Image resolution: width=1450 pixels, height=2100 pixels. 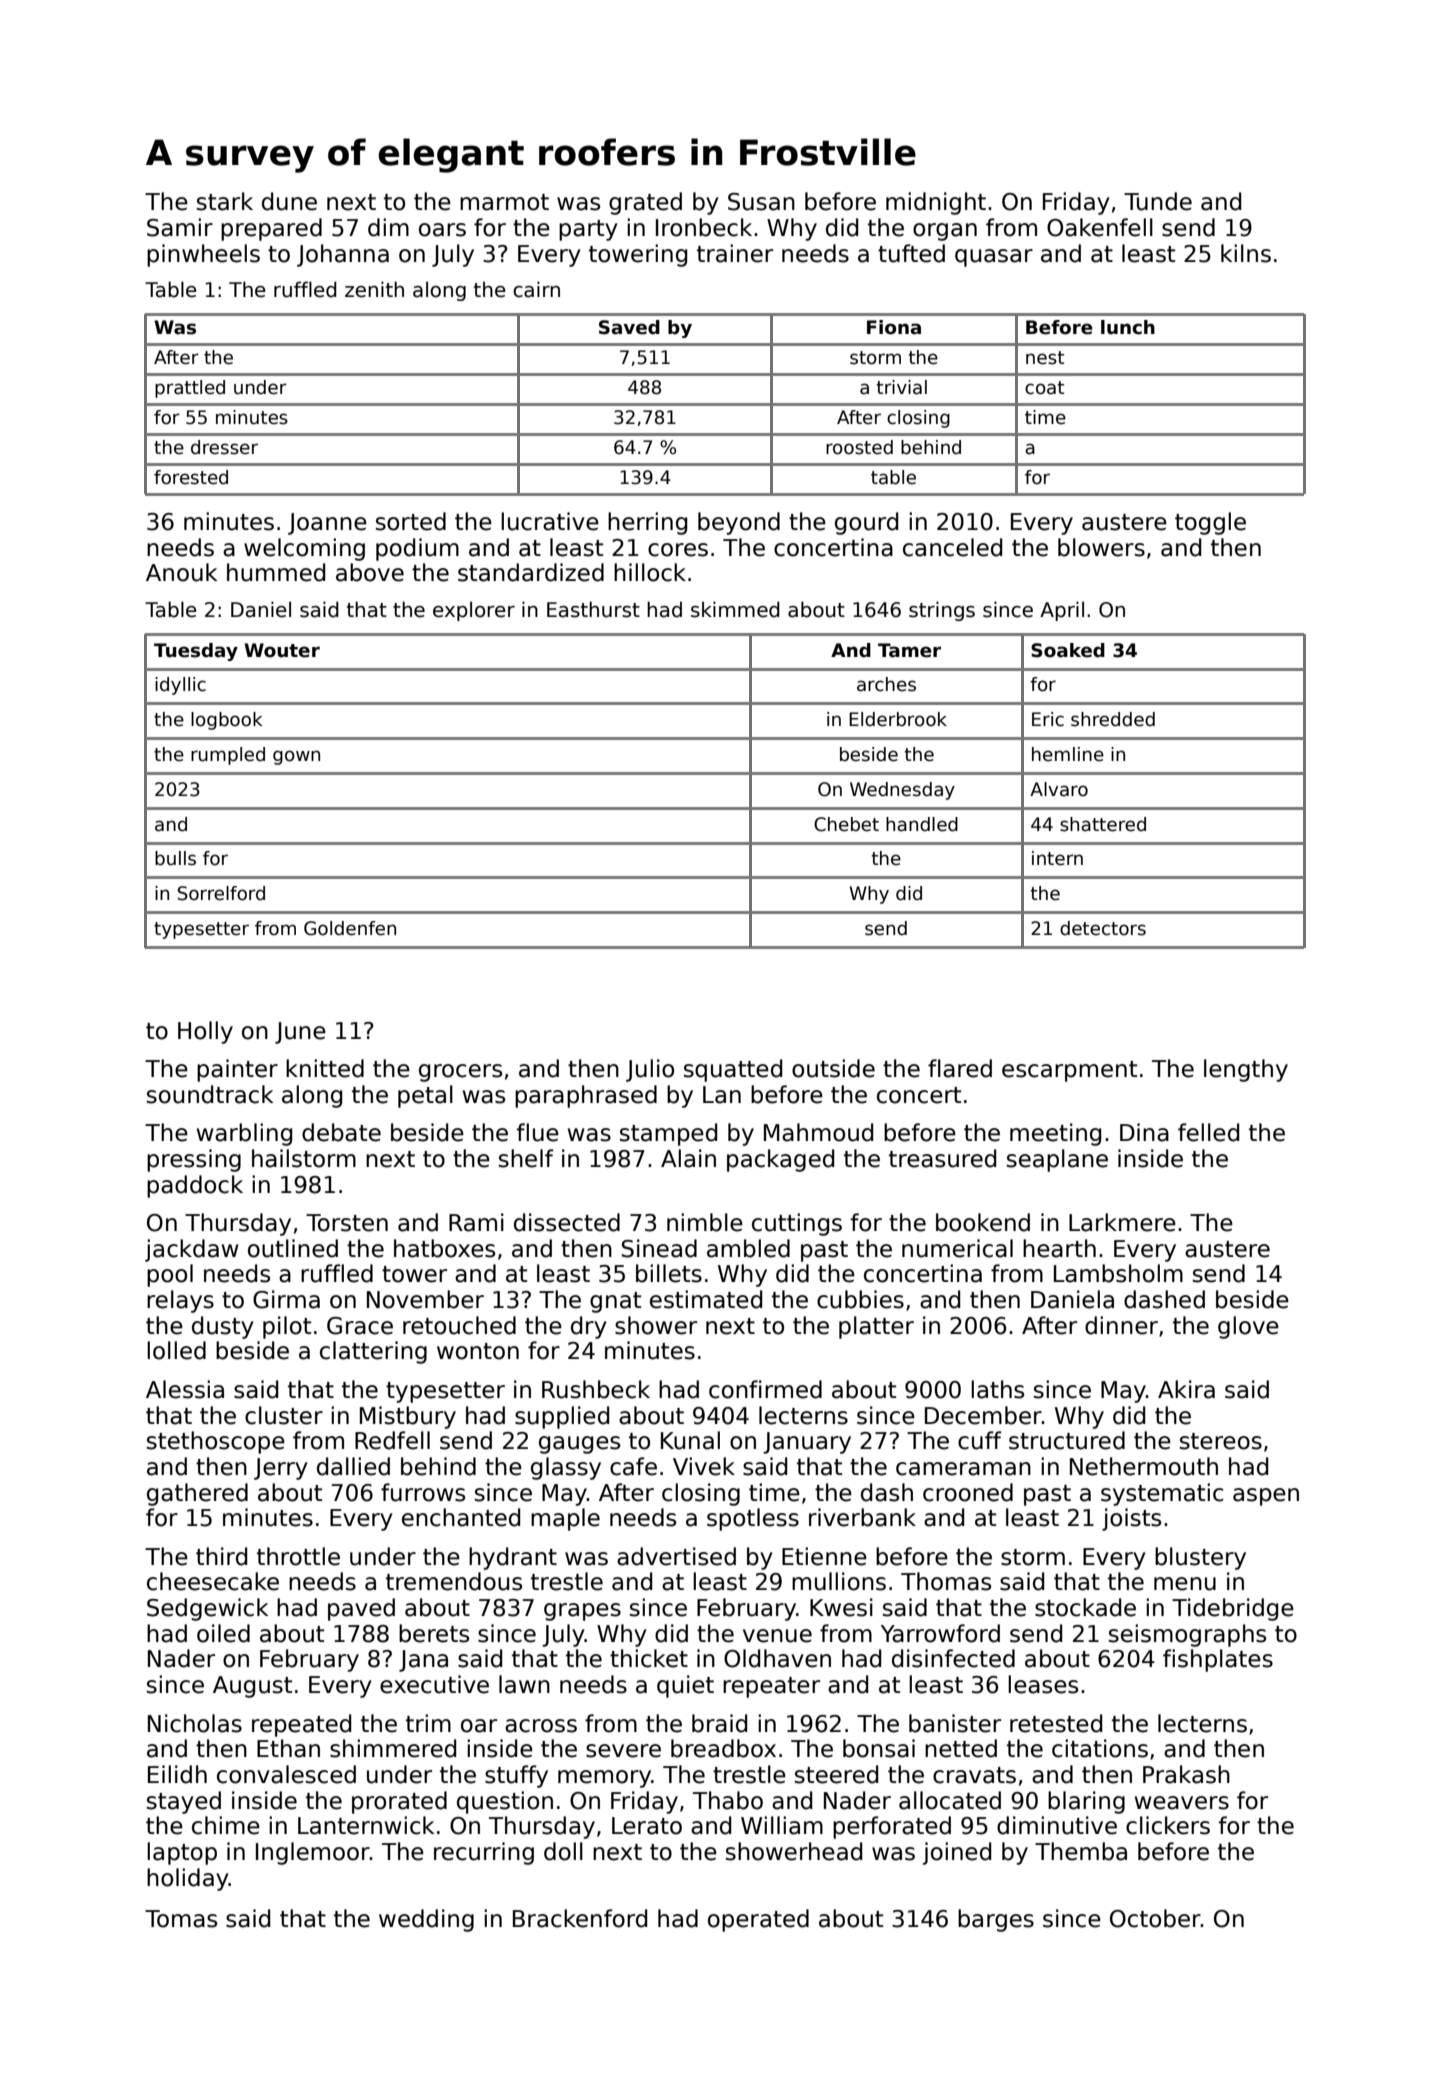 I want to click on systematic, so click(x=1162, y=1494).
